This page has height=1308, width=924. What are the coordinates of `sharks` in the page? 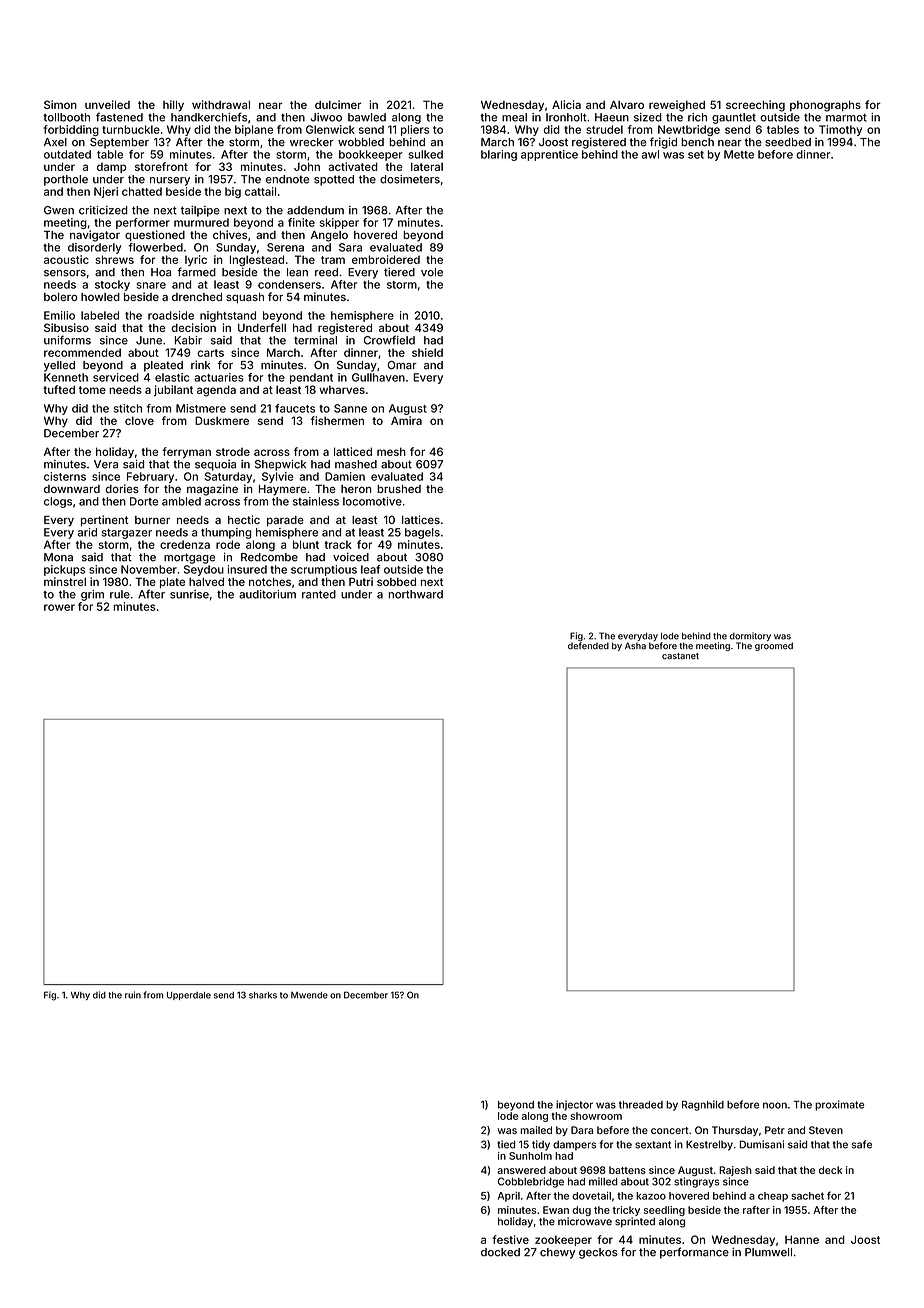 It's located at (263, 995).
